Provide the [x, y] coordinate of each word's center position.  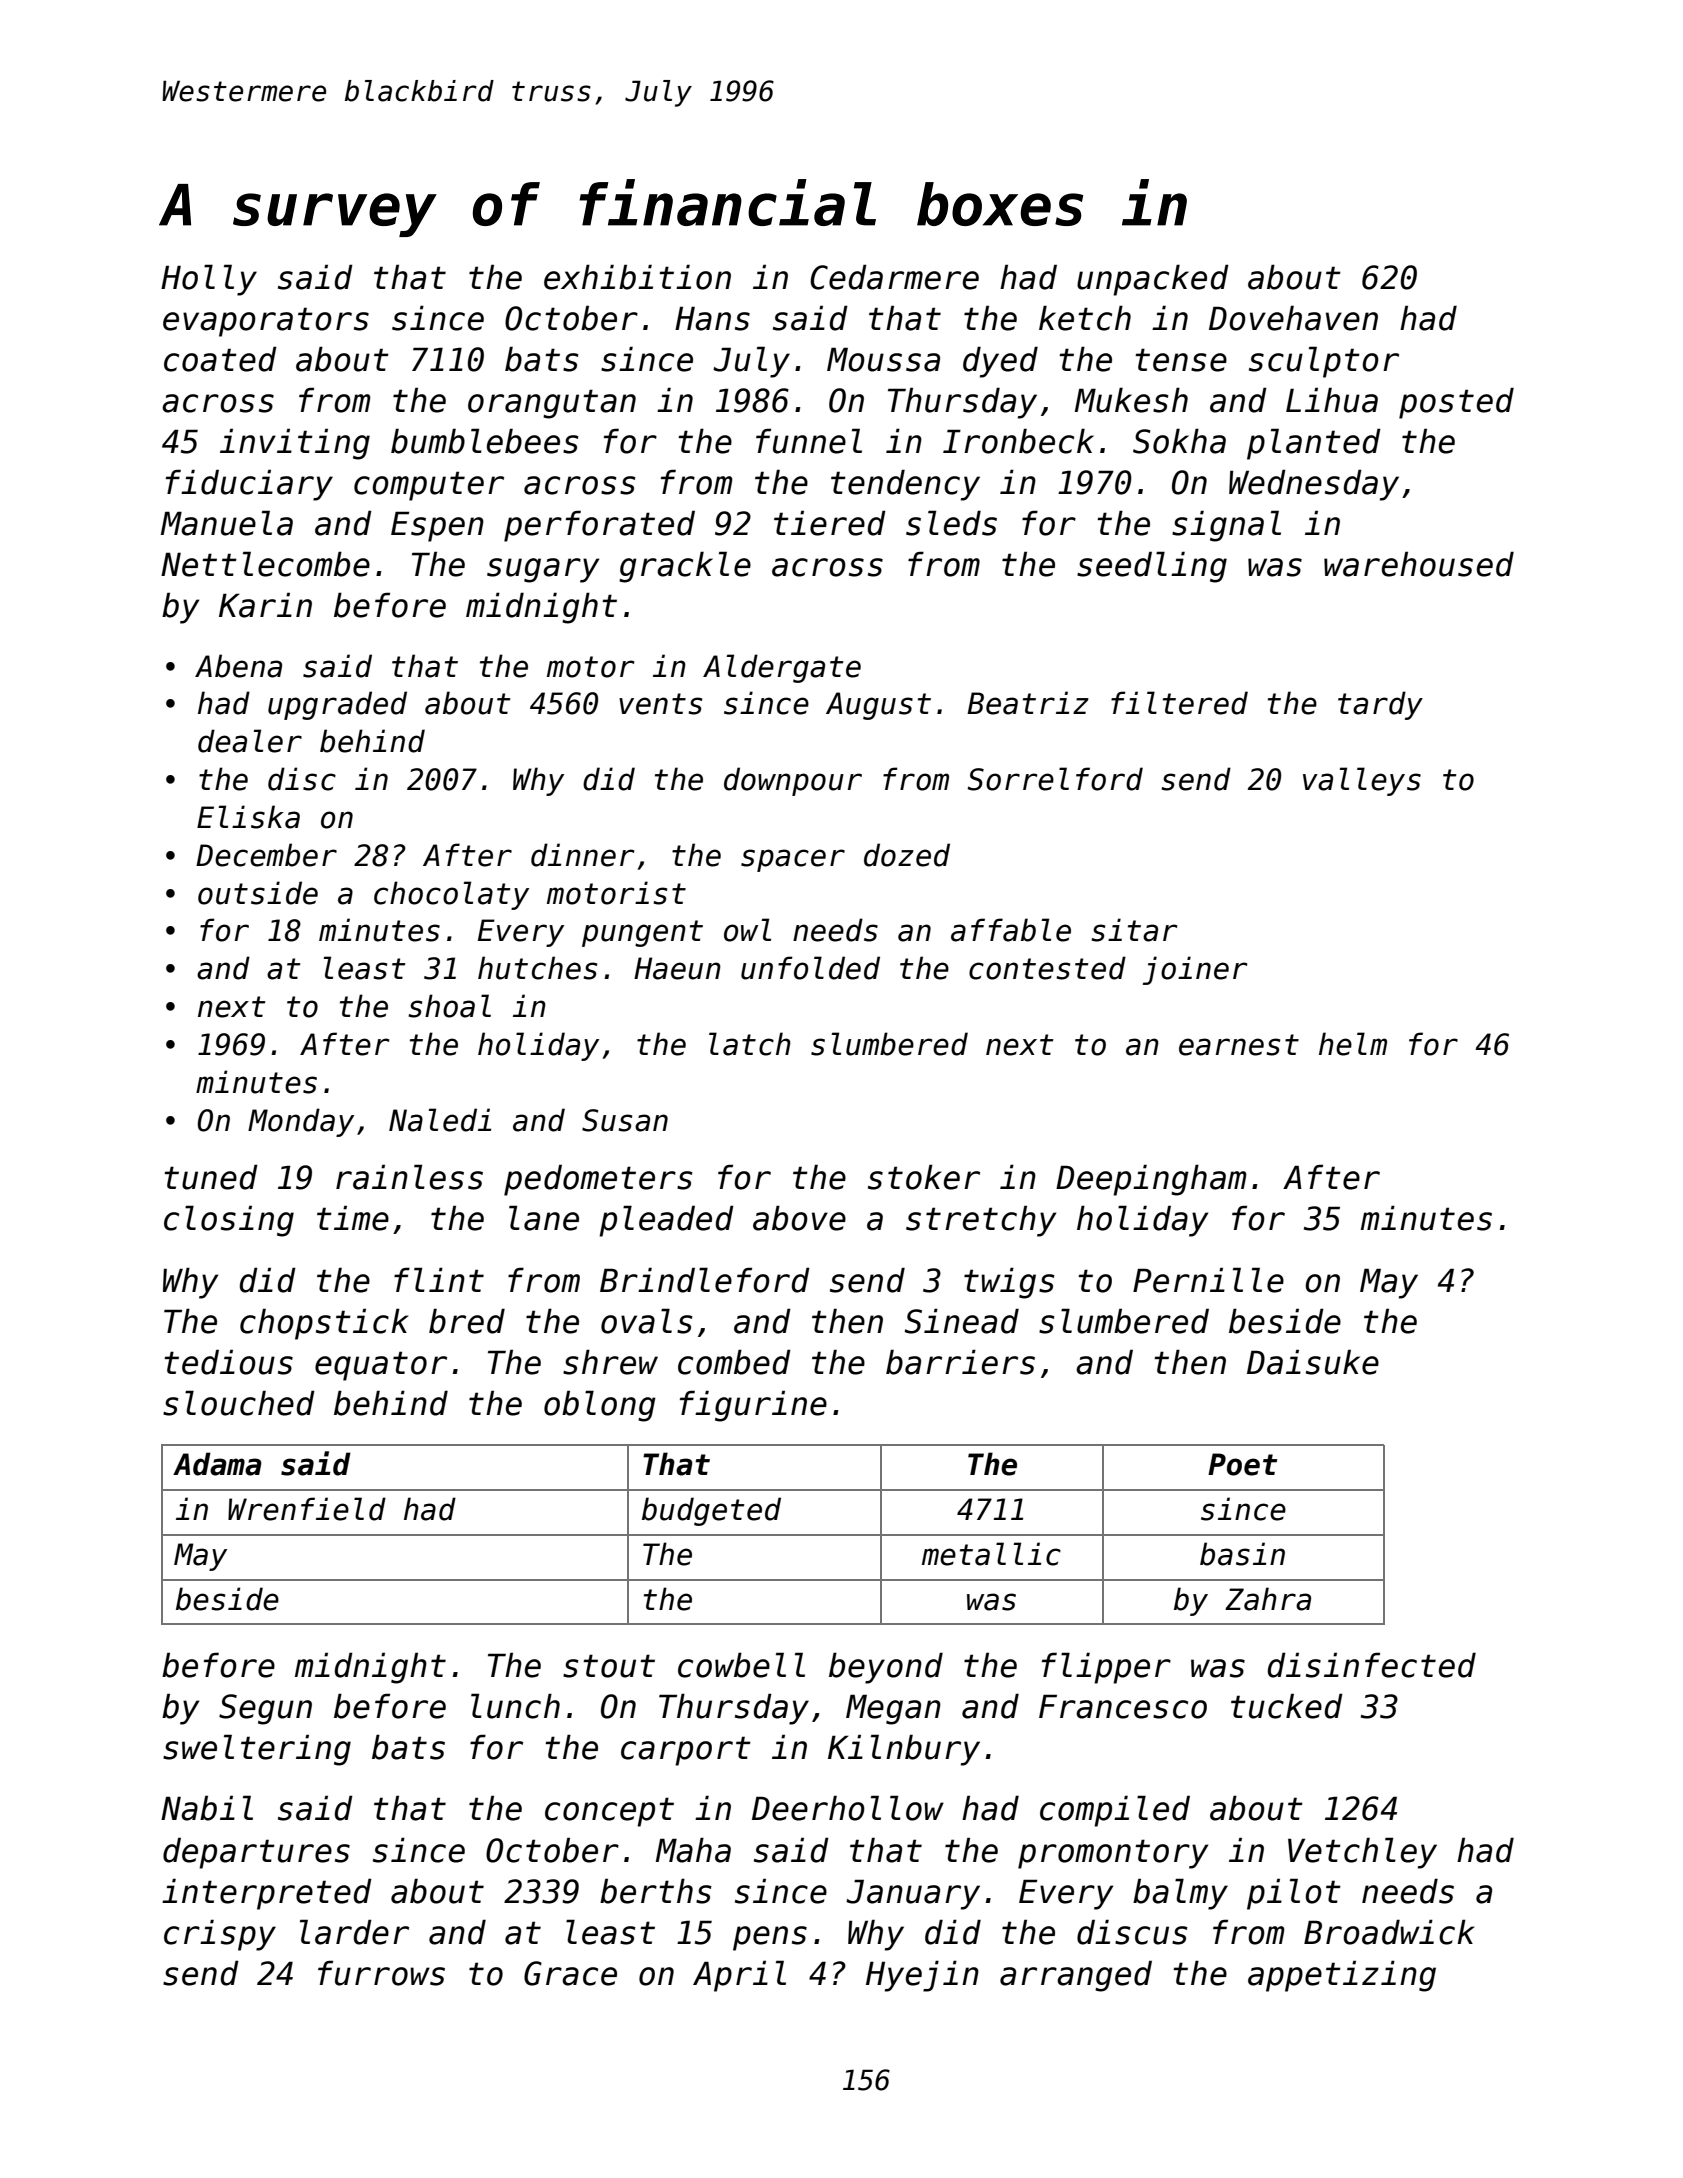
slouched [239, 1403]
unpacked [1153, 280]
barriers [960, 1362]
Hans [712, 318]
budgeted [711, 1511]
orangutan [552, 404]
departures [256, 1853]
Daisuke [1313, 1362]
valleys [1362, 781]
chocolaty [451, 895]
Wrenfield [307, 1509]
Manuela [227, 523]
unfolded [810, 968]
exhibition [637, 277]
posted [1456, 403]
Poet [1242, 1464]
